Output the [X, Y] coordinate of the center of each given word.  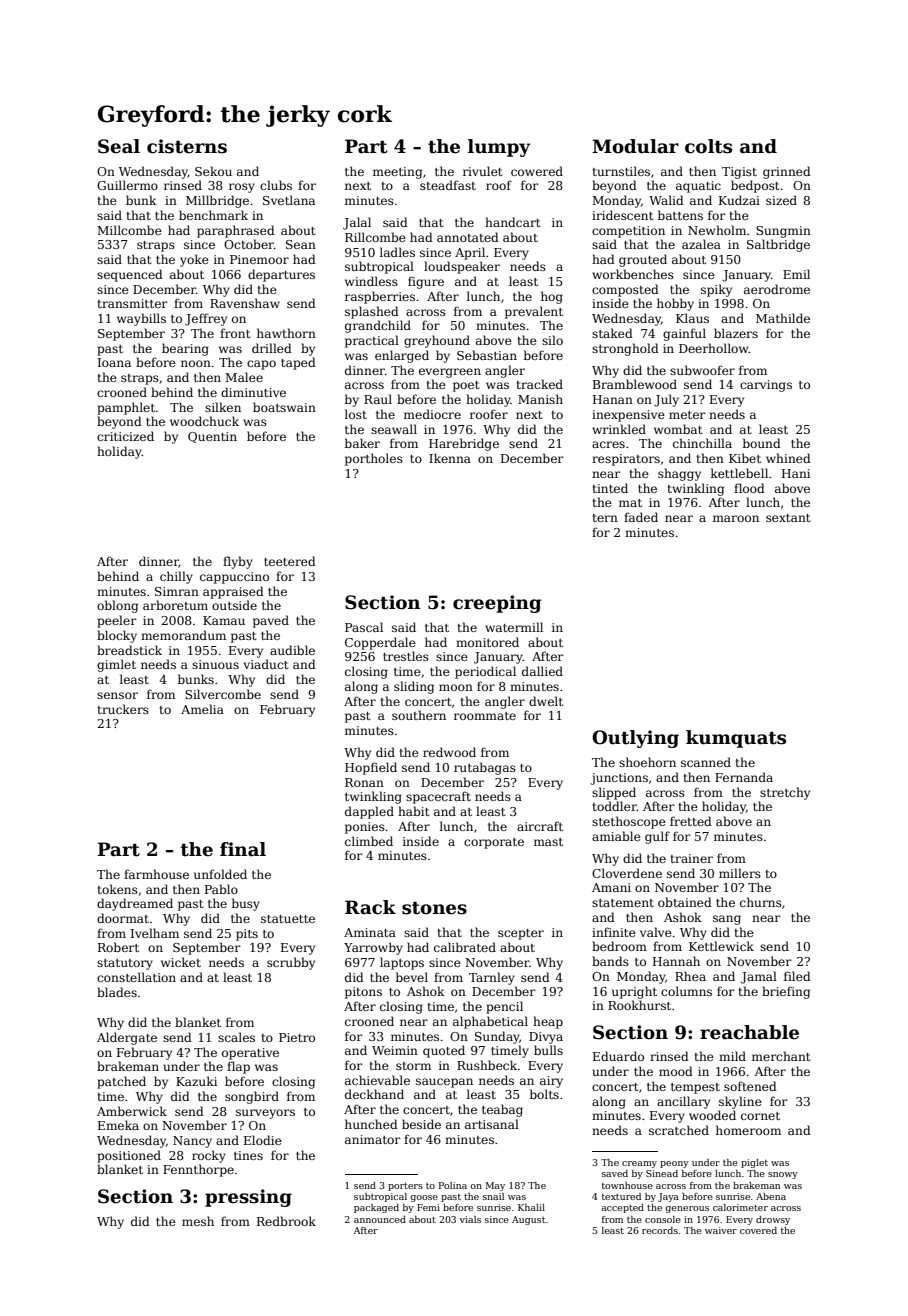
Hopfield [371, 768]
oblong [117, 606]
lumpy [499, 148]
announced [380, 1219]
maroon [736, 518]
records [660, 1230]
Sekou [213, 171]
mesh [198, 1221]
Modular [635, 146]
